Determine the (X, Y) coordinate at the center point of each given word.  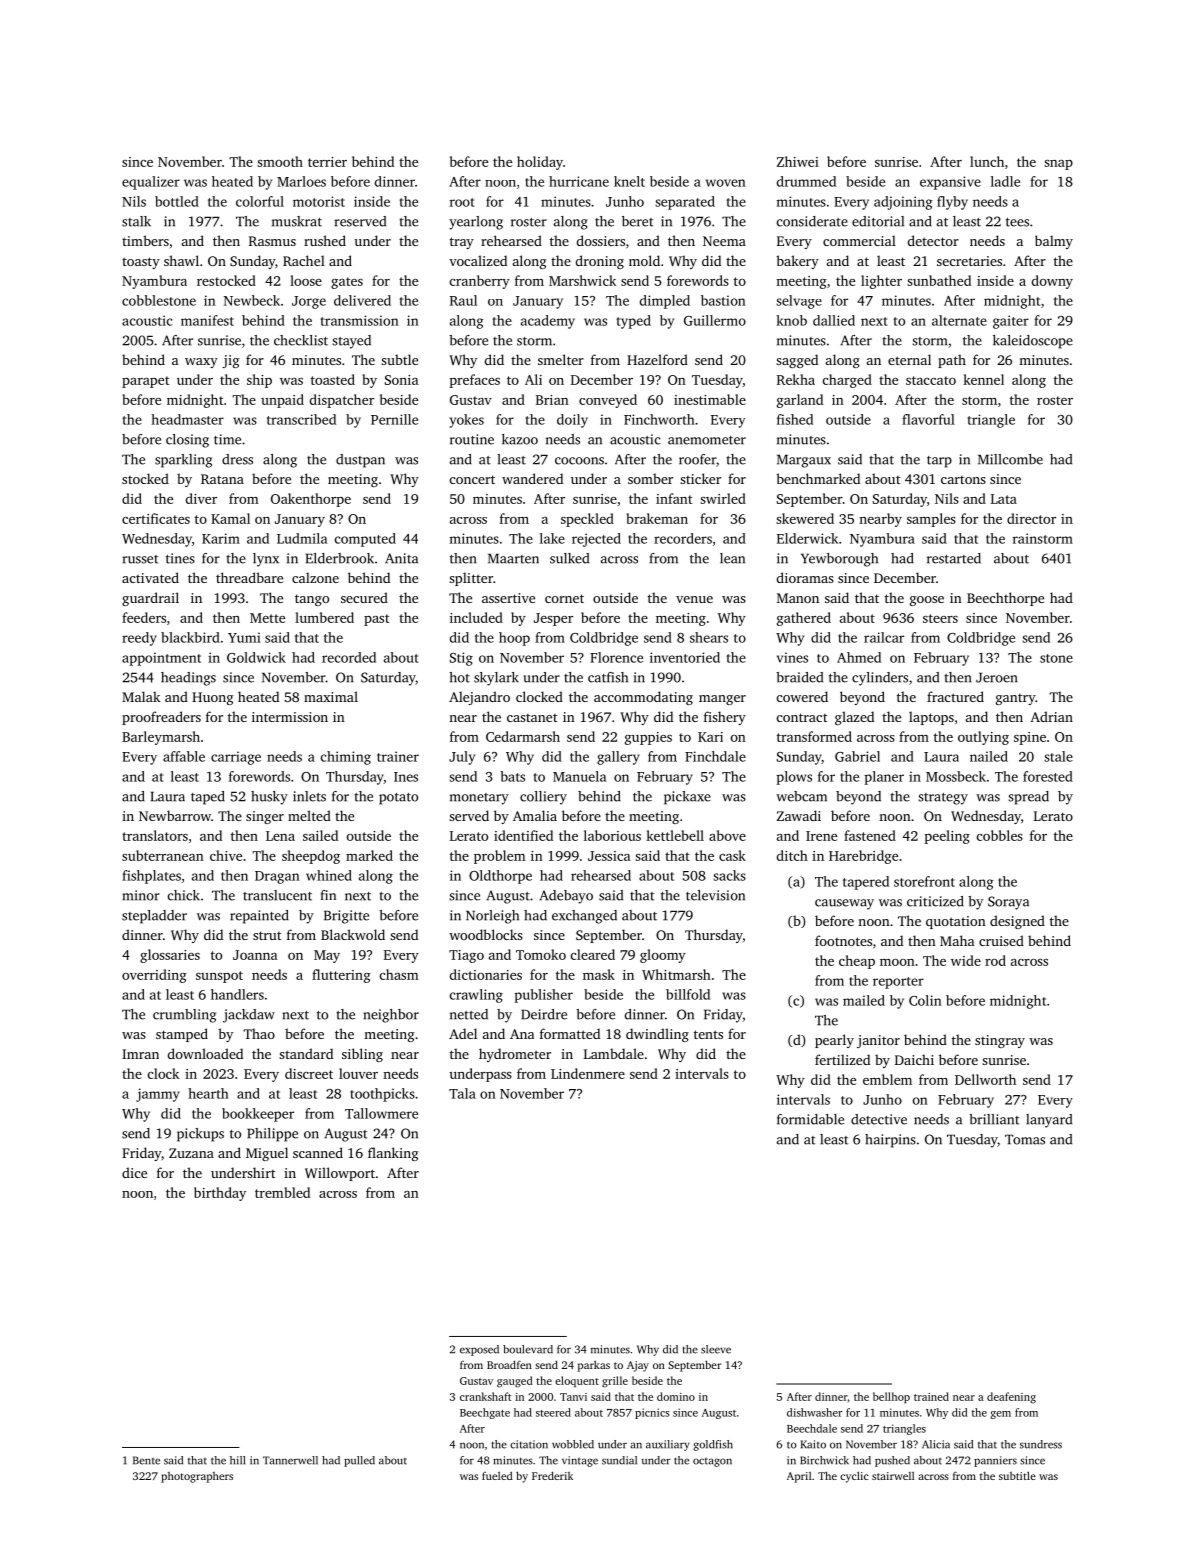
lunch (987, 161)
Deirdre (544, 1014)
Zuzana (191, 1153)
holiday (540, 163)
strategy (943, 799)
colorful (260, 201)
